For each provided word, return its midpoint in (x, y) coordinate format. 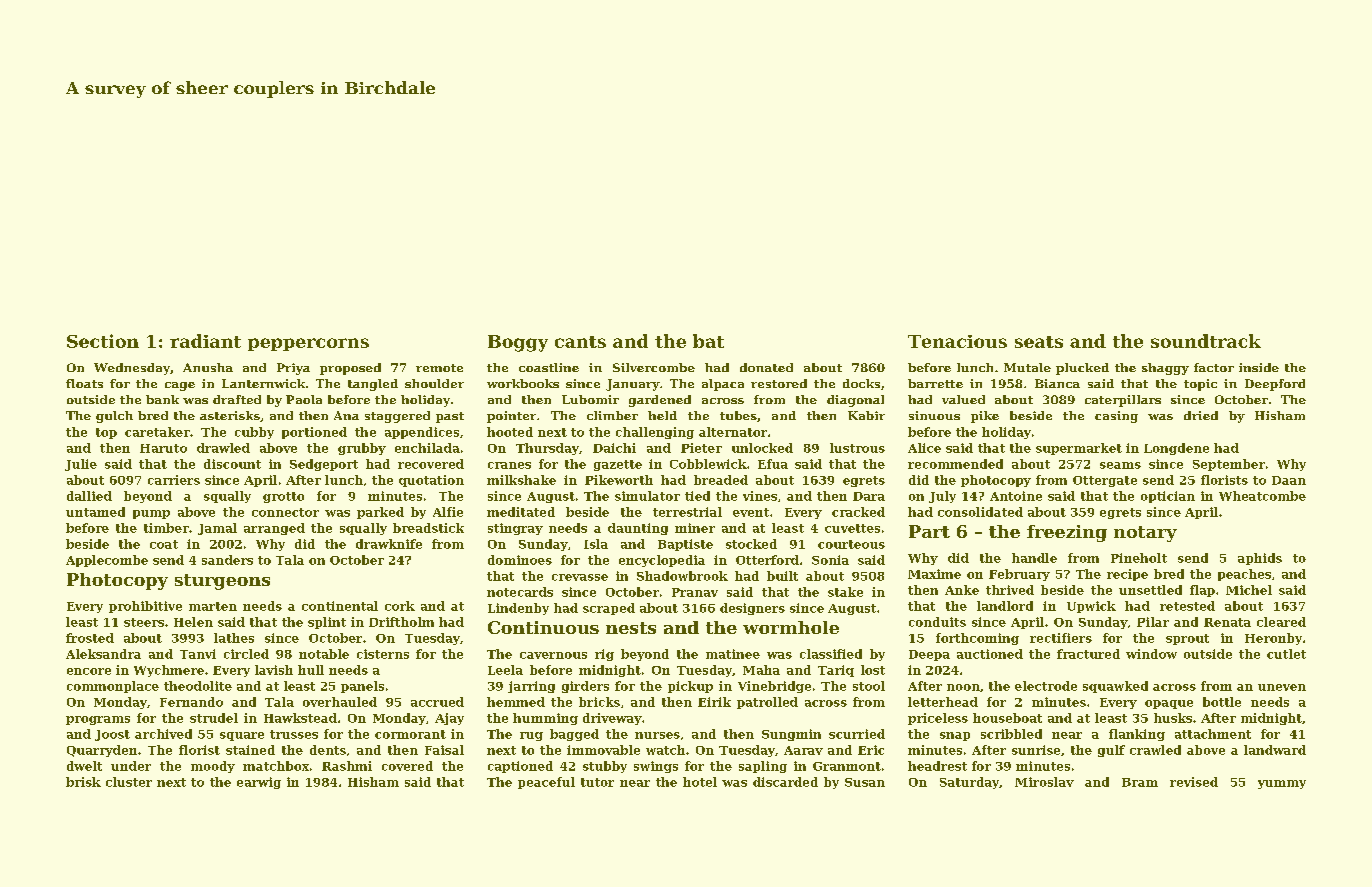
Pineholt (1139, 558)
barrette (935, 383)
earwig (259, 783)
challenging (655, 433)
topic (1200, 385)
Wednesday (132, 369)
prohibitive (145, 607)
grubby (362, 449)
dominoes (520, 560)
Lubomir (590, 399)
